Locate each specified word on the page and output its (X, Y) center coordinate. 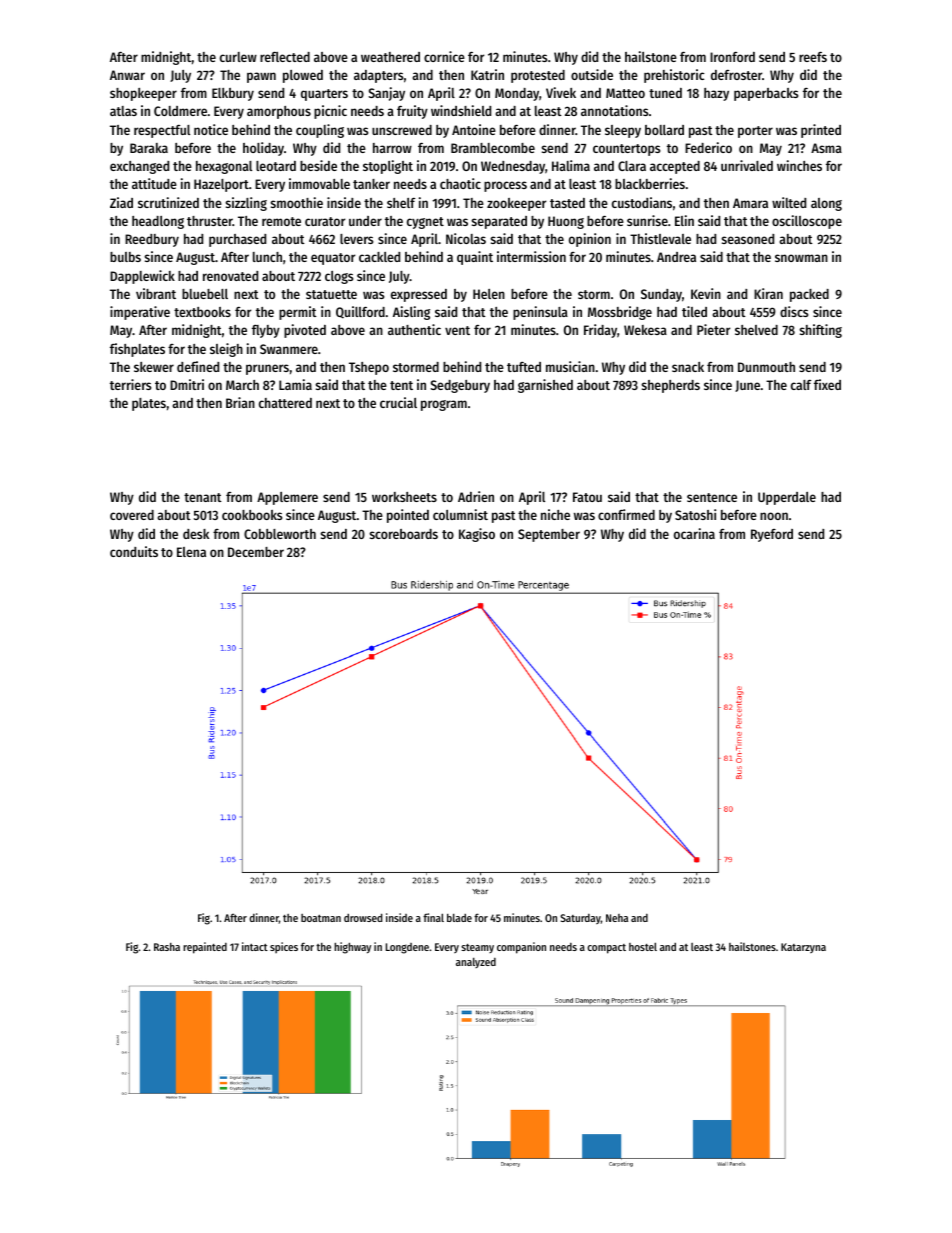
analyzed (476, 963)
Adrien (476, 496)
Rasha (167, 947)
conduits (134, 551)
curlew (238, 57)
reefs (813, 57)
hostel (643, 946)
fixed (827, 384)
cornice (444, 56)
